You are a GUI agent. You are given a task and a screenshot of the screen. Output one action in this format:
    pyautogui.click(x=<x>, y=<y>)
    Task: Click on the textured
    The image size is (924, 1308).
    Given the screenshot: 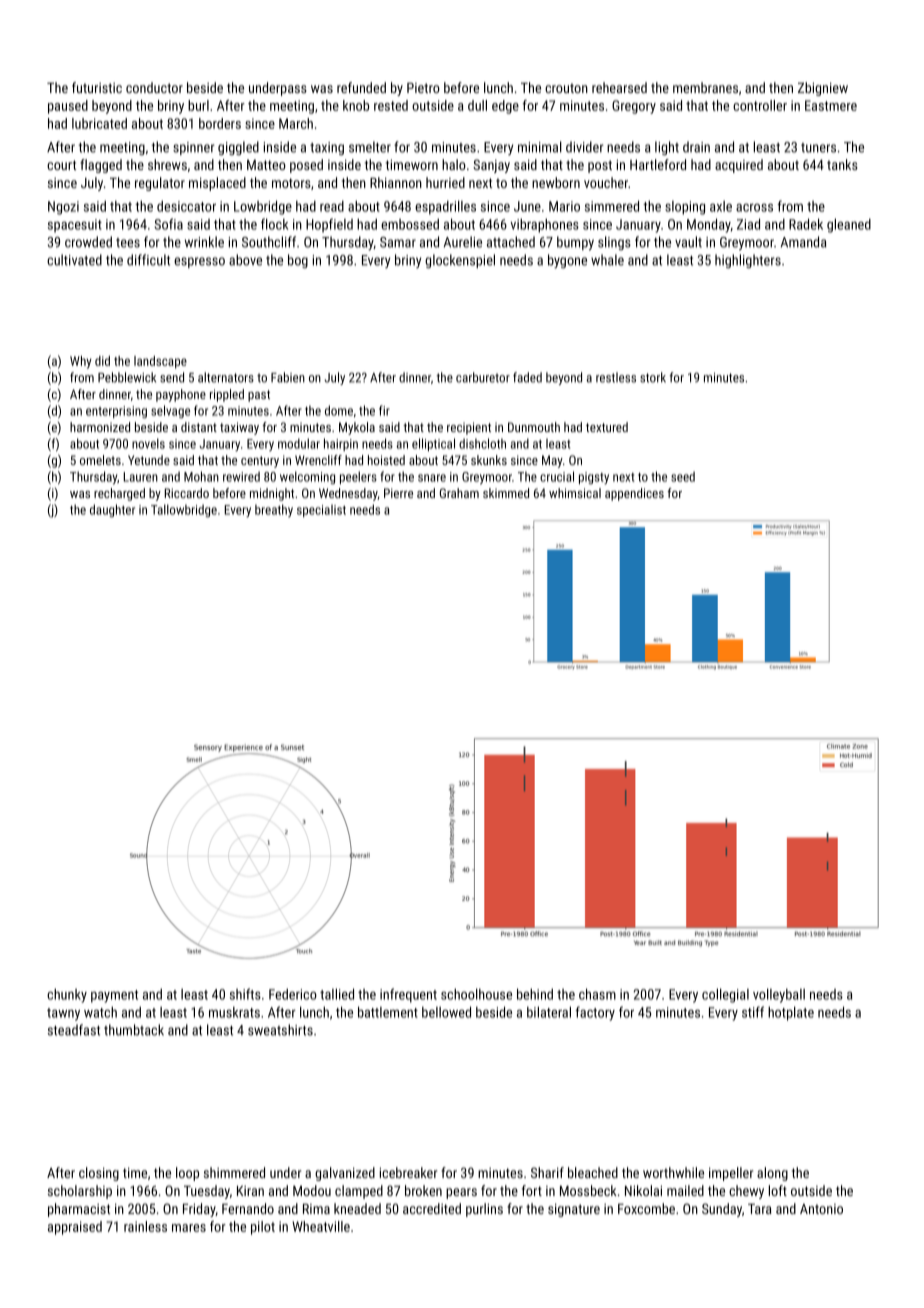 What is the action you would take?
    pyautogui.click(x=607, y=427)
